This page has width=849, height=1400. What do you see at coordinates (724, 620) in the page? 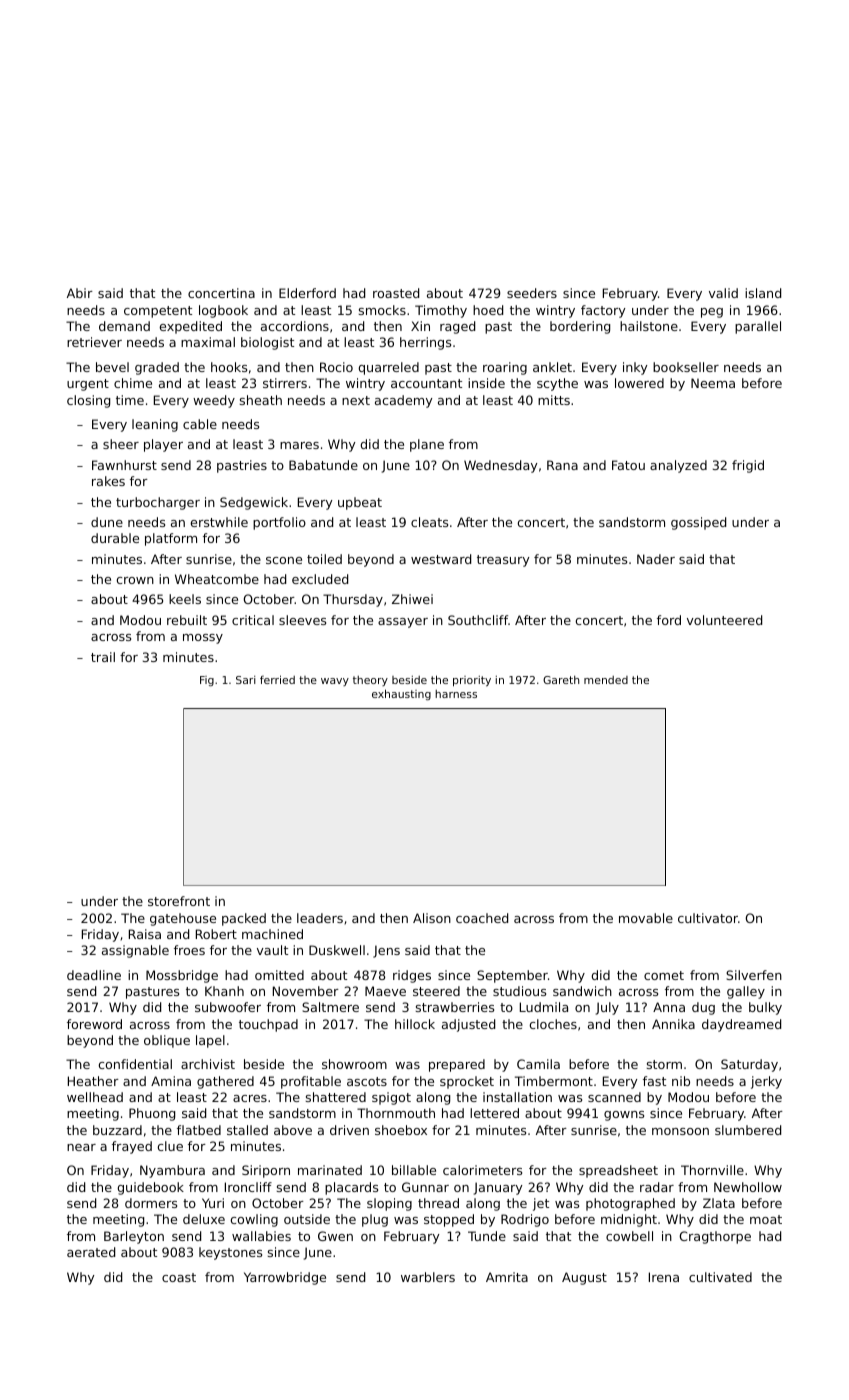
I see `volunteered` at bounding box center [724, 620].
